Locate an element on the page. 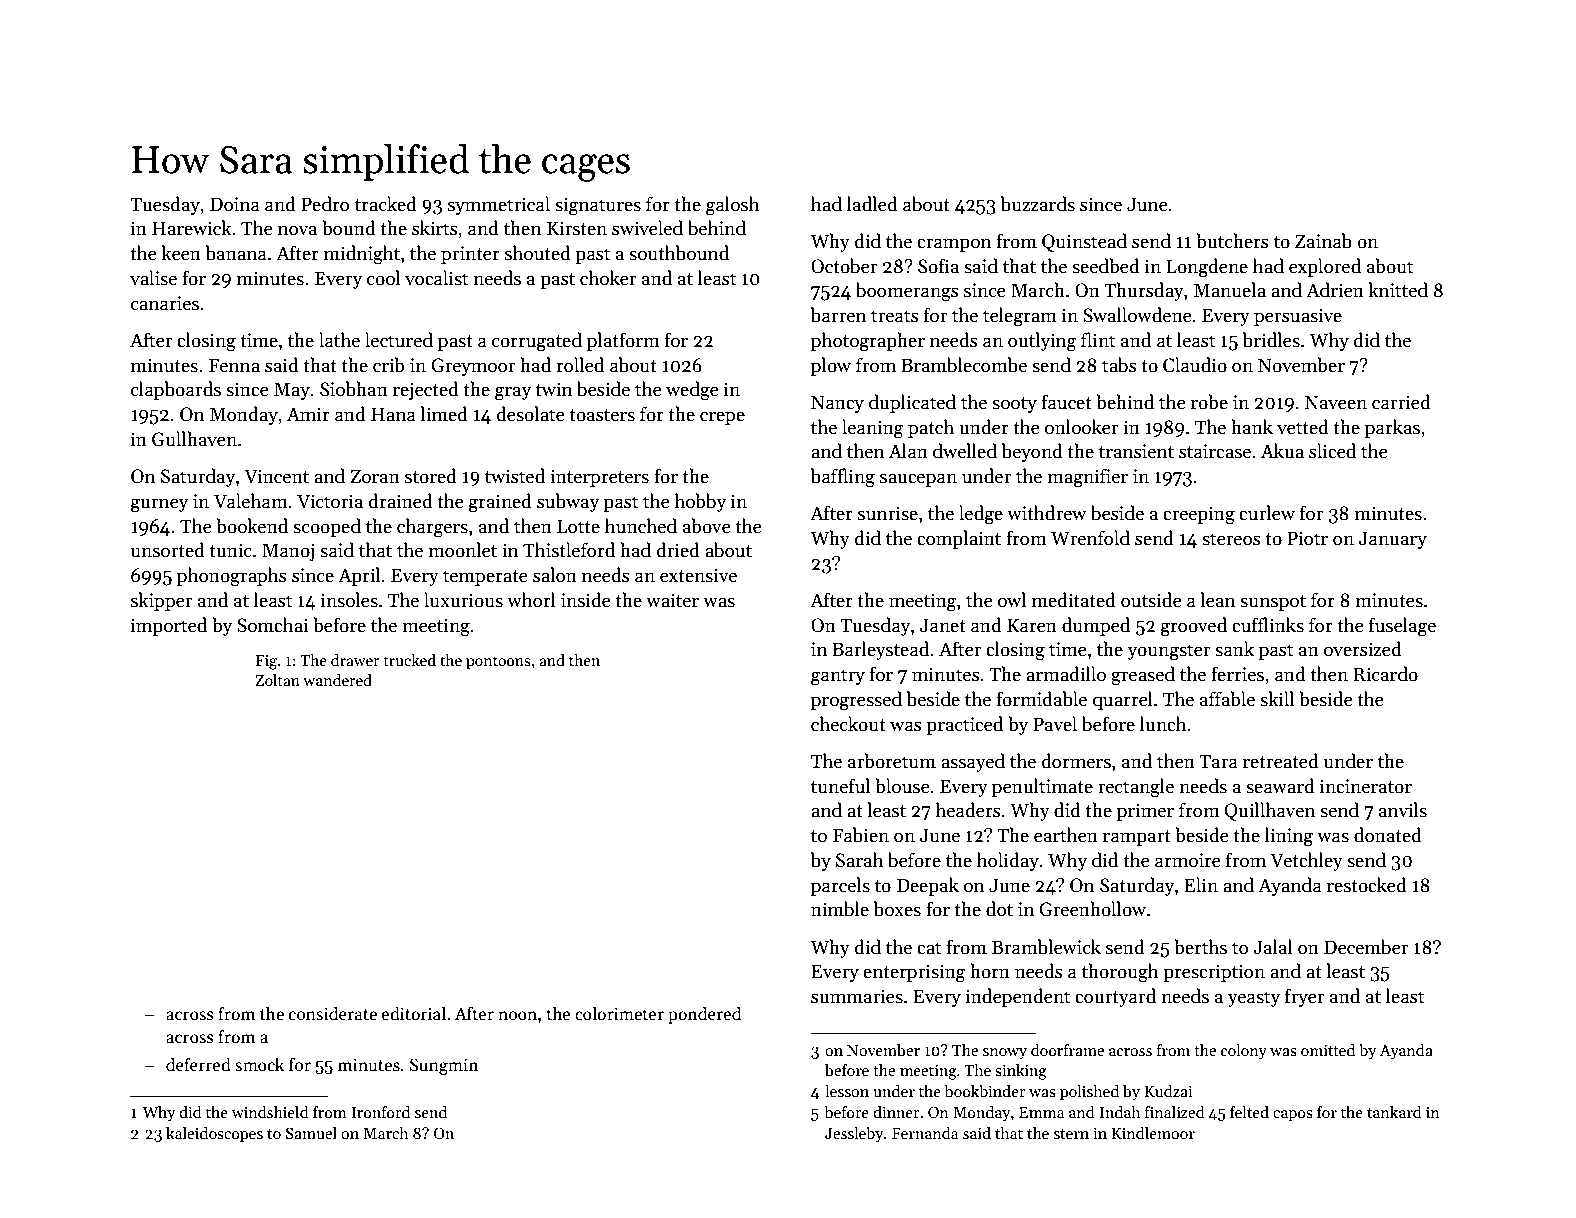 Image resolution: width=1576 pixels, height=1218 pixels. swiveled is located at coordinates (647, 228).
